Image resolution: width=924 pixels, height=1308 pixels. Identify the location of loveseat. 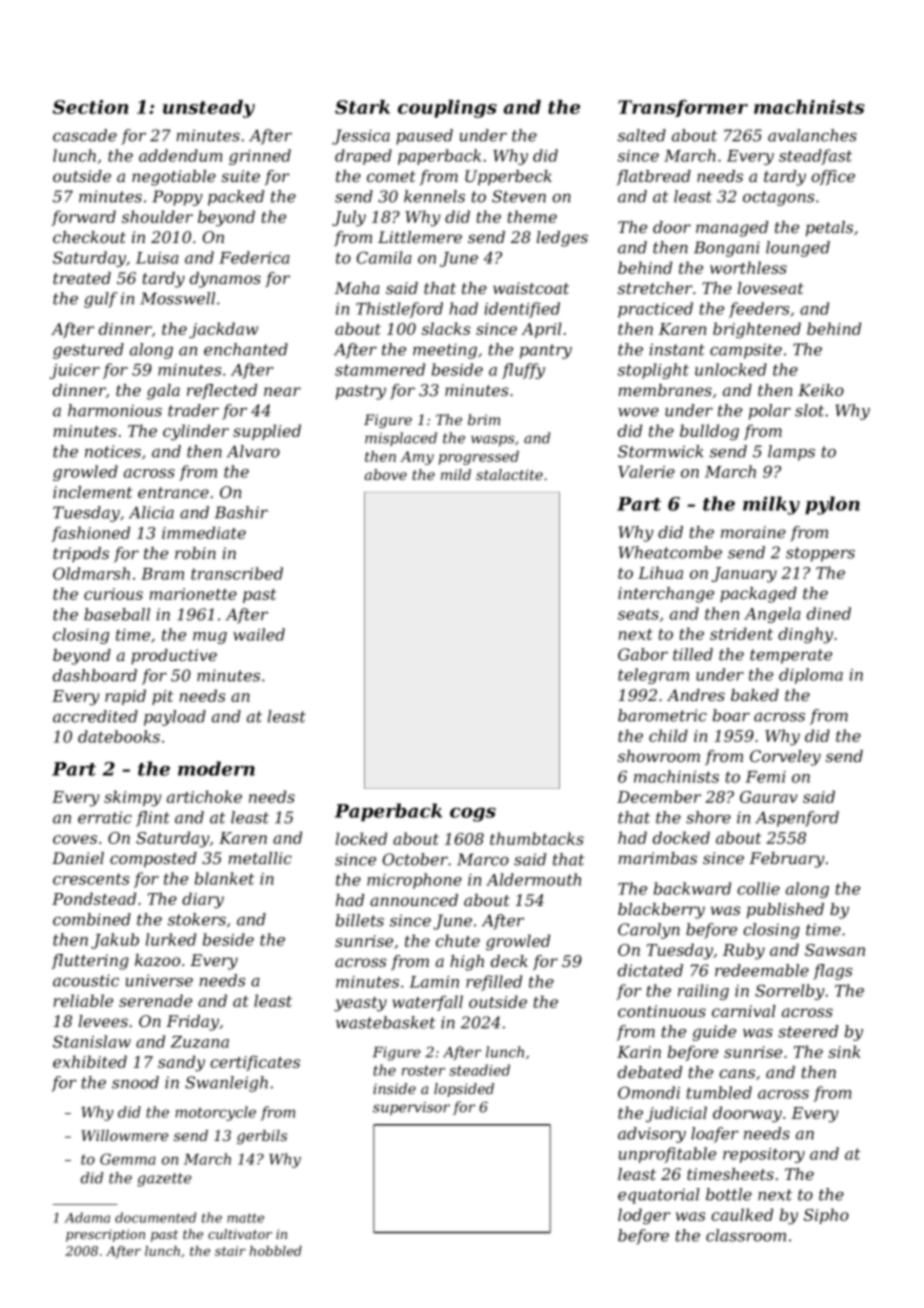
(771, 288).
